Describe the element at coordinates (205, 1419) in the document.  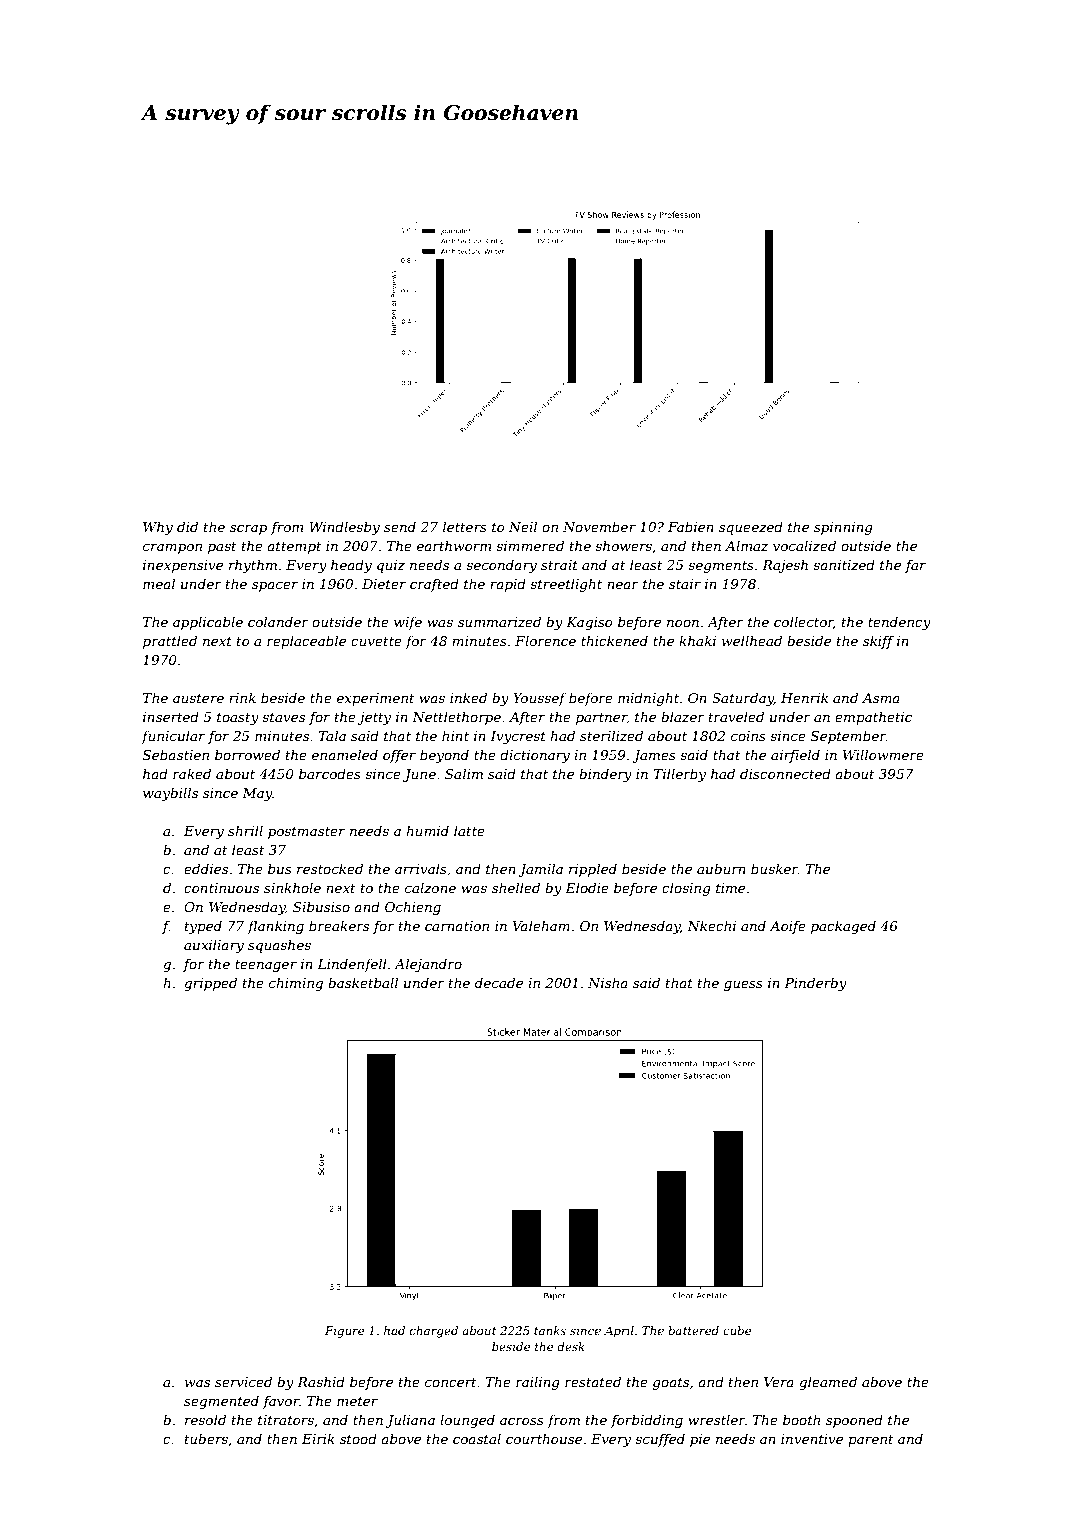
I see `resold` at that location.
